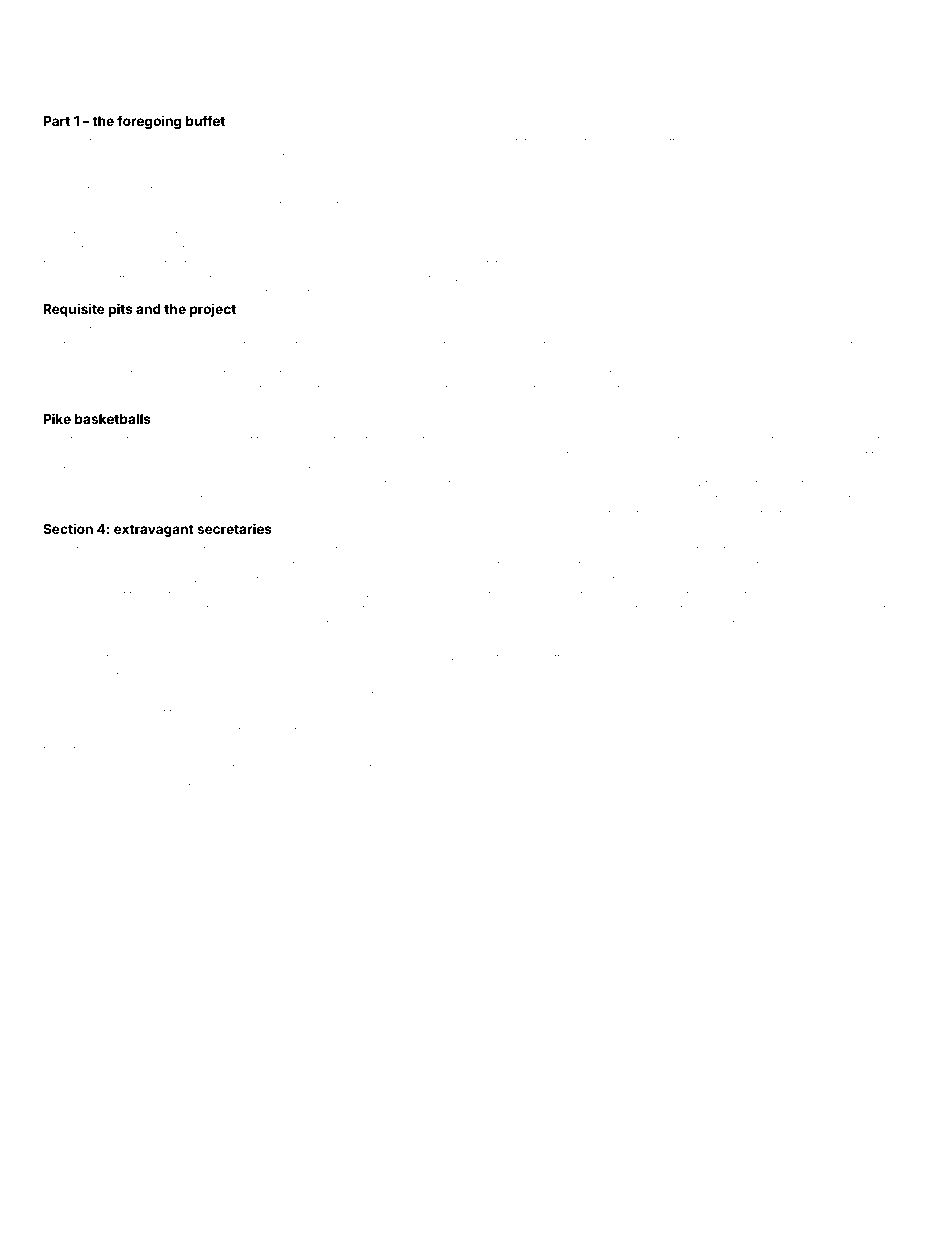 This page has height=1233, width=952. I want to click on Part, so click(57, 121).
